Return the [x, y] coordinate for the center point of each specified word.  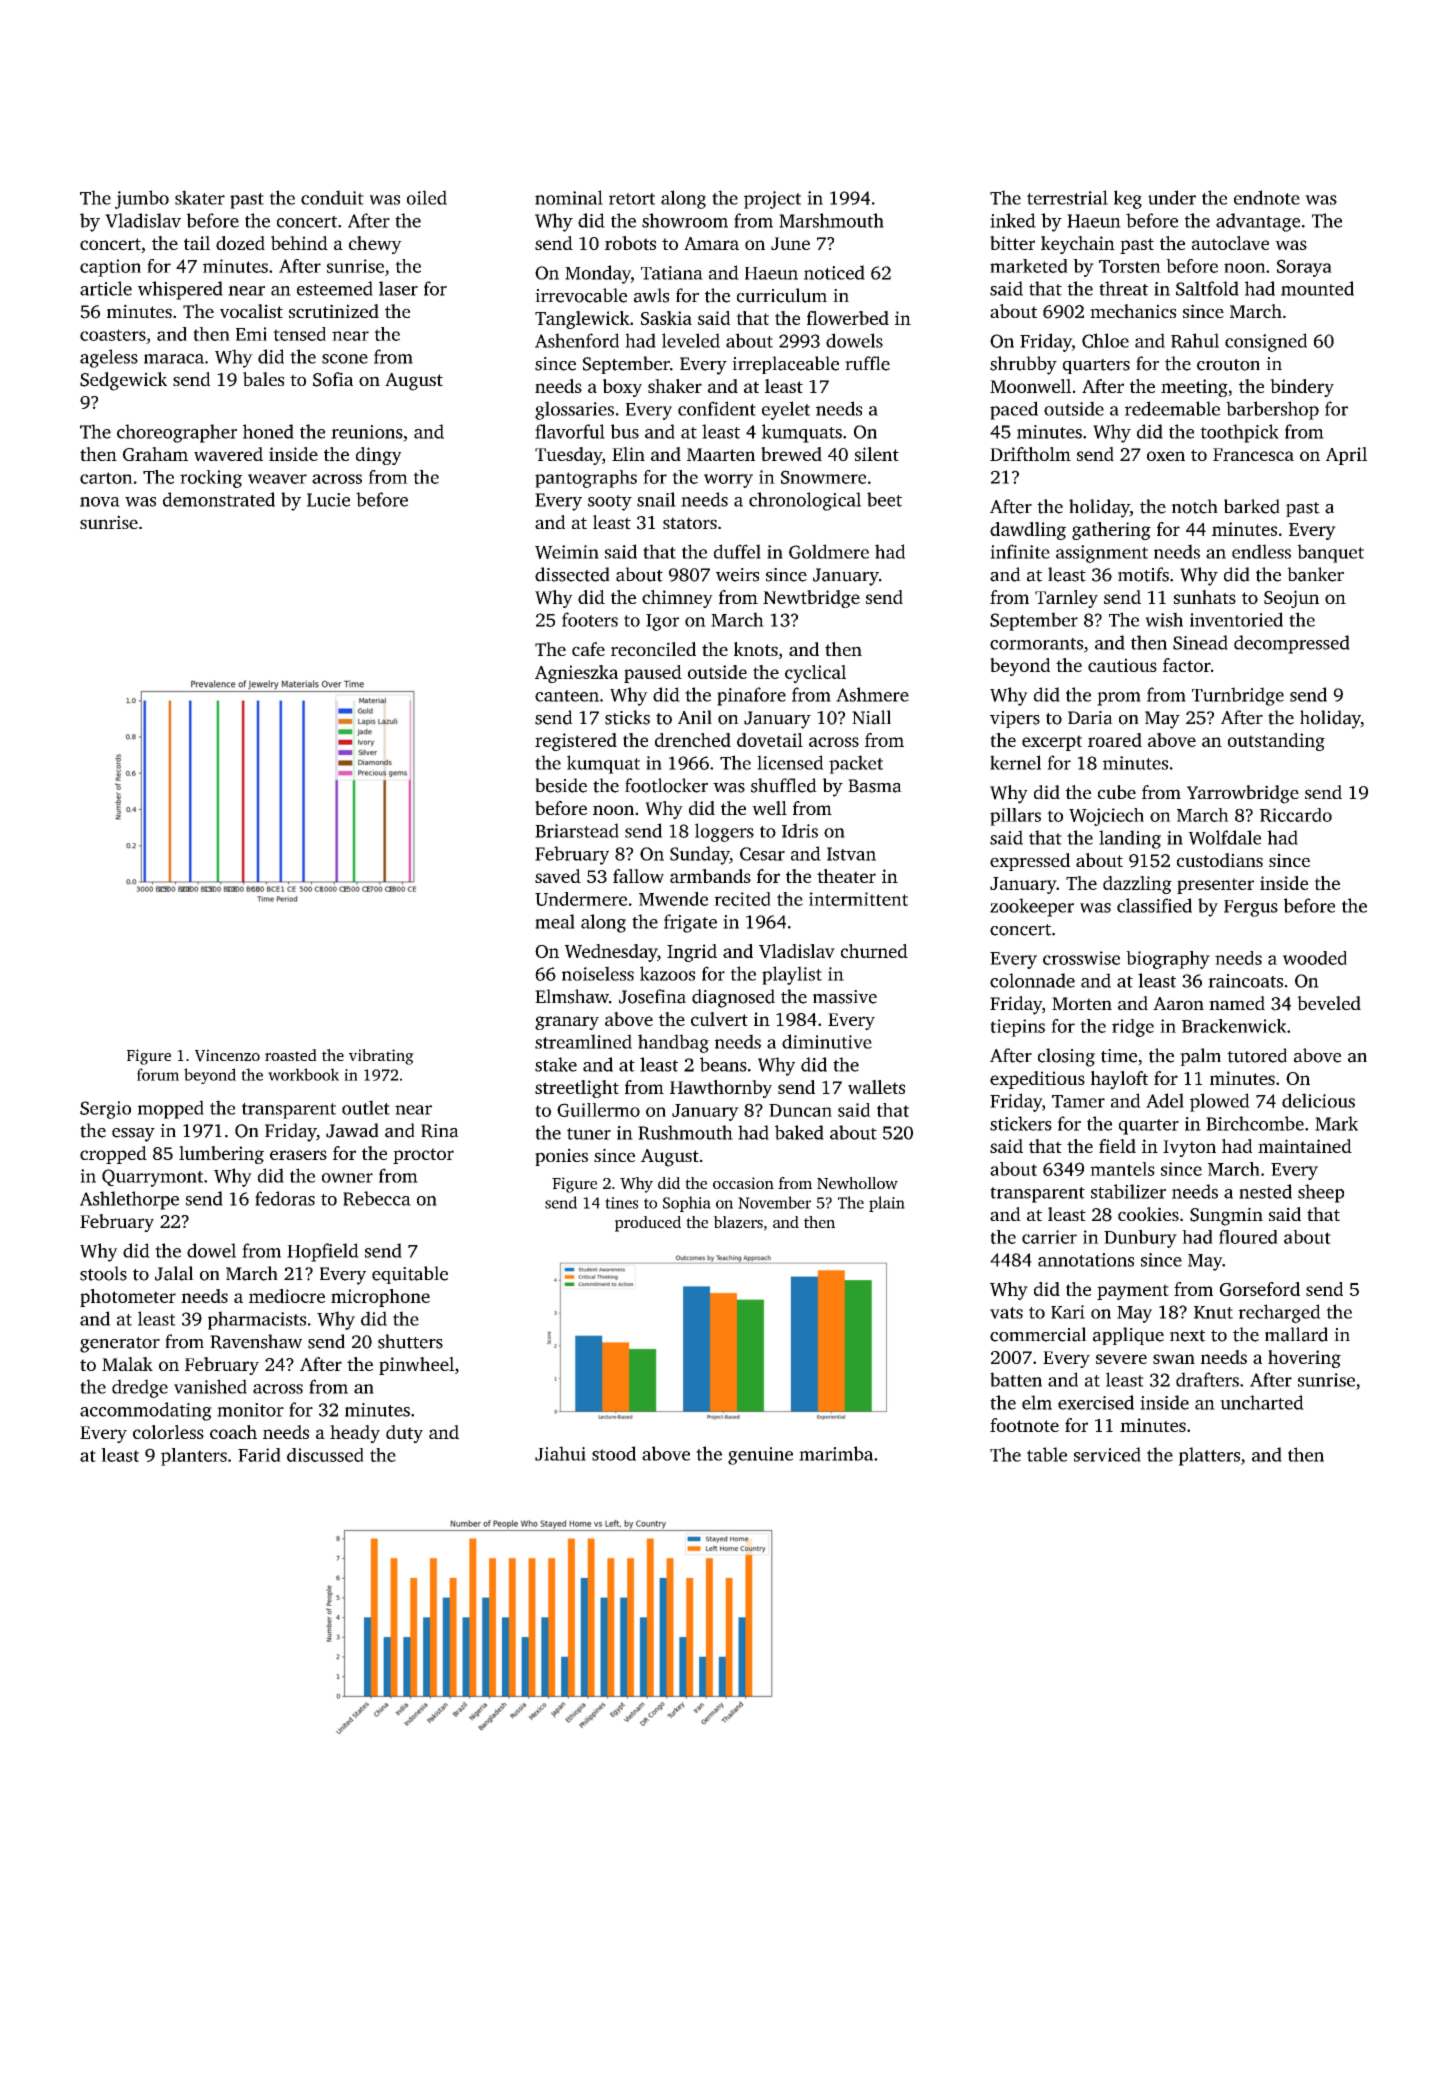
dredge [140, 1388]
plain [887, 1204]
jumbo [142, 199]
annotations [1086, 1260]
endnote [1267, 197]
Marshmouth [831, 220]
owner [347, 1178]
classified [1154, 905]
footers [590, 619]
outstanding [1276, 742]
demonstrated [219, 499]
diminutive [827, 1041]
